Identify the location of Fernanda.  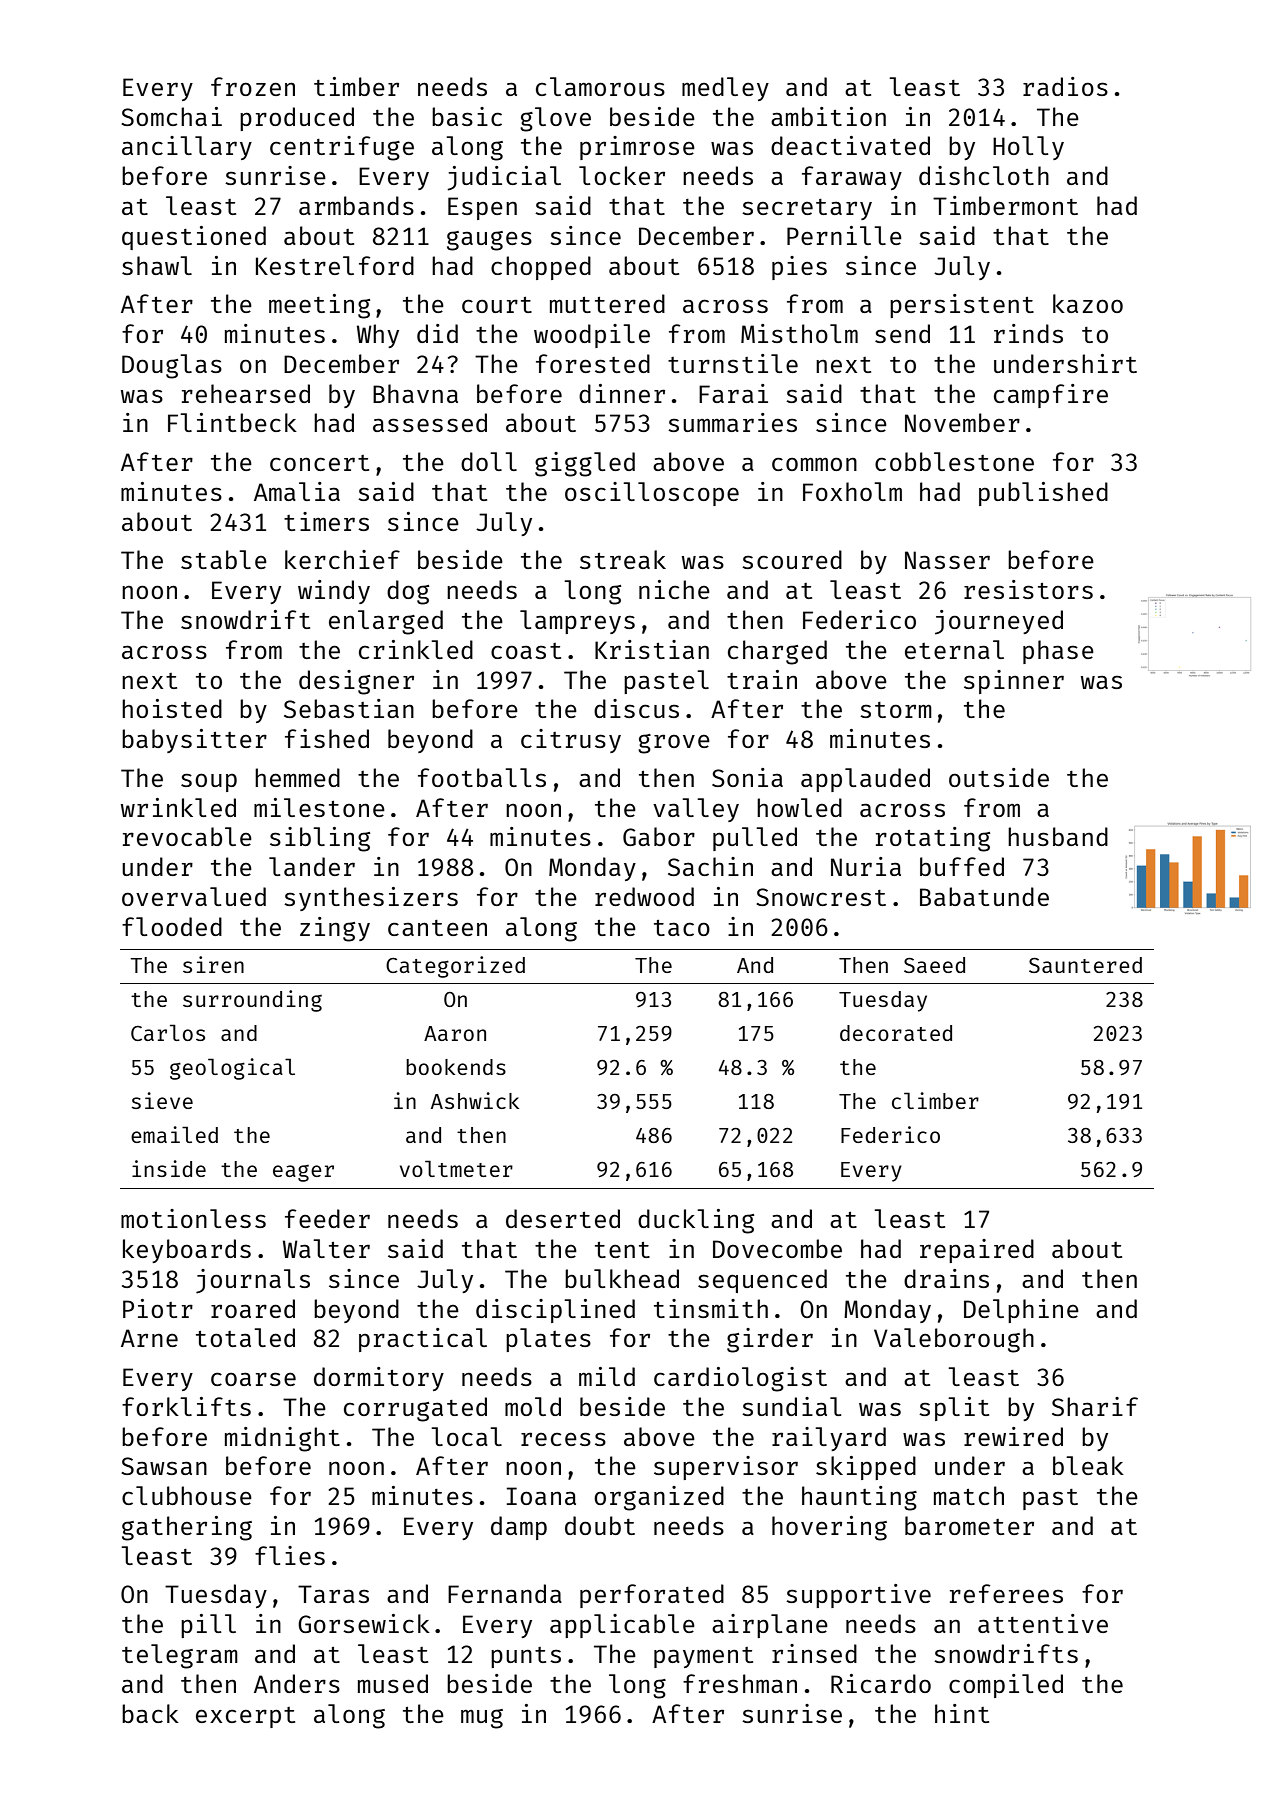
(505, 1593).
